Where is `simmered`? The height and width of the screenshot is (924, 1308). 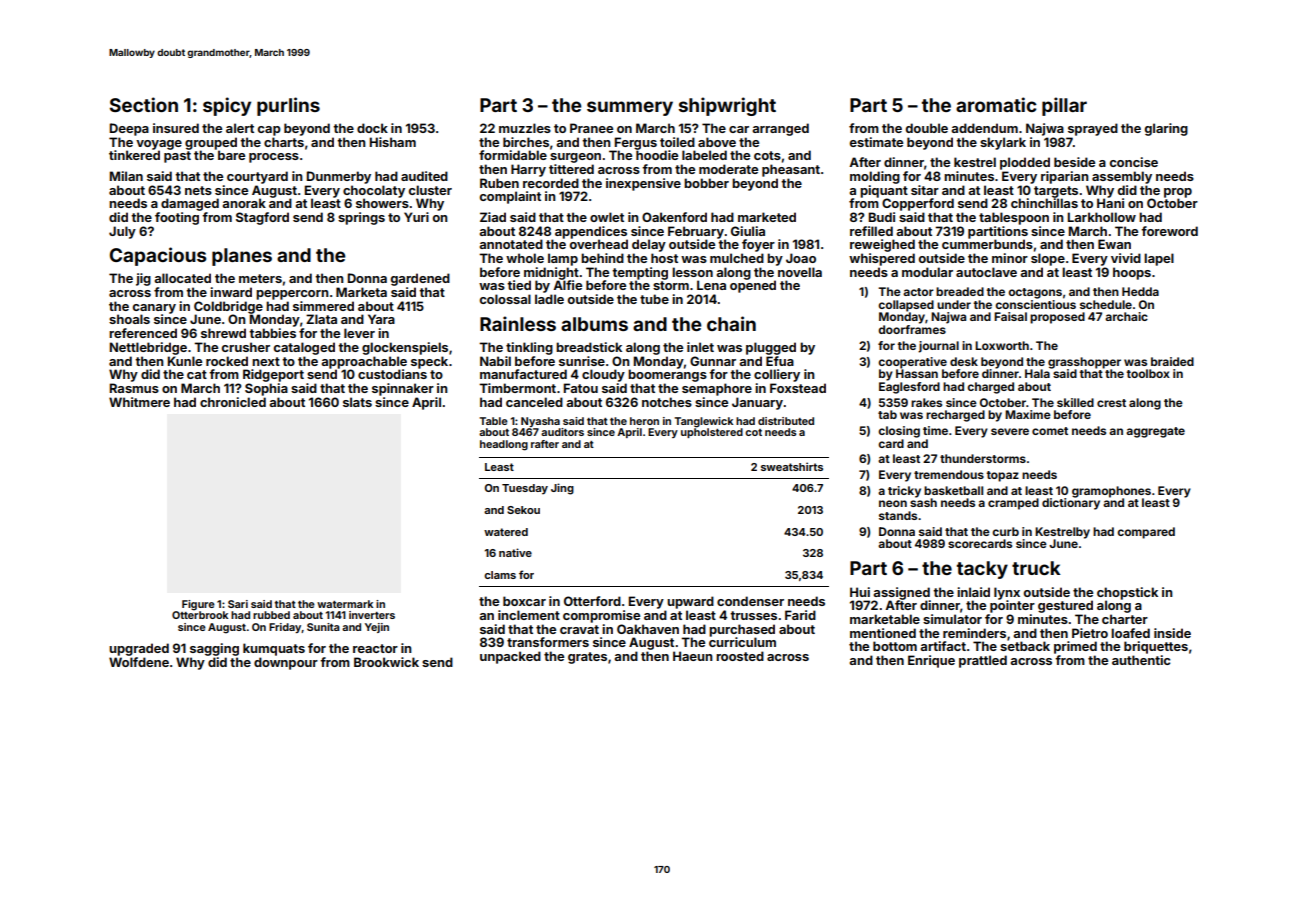
simmered is located at coordinates (323, 306).
